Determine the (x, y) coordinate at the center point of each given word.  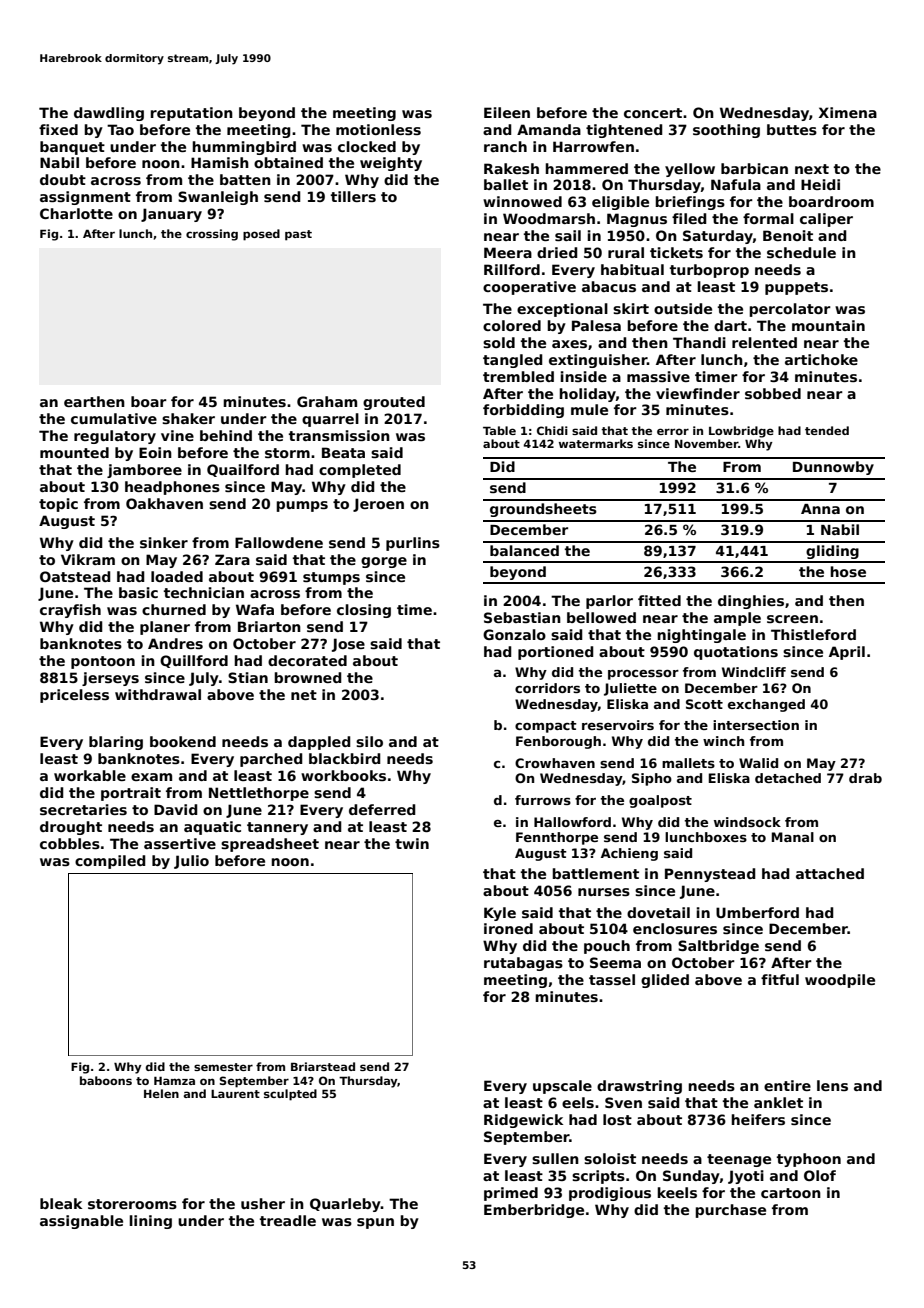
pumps (302, 506)
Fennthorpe (557, 838)
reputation (191, 114)
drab (865, 778)
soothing (726, 131)
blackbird (345, 758)
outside (683, 308)
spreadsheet (270, 845)
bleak (61, 1203)
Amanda (549, 129)
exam (151, 777)
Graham (327, 401)
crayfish (70, 611)
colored (512, 325)
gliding (832, 552)
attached (830, 873)
